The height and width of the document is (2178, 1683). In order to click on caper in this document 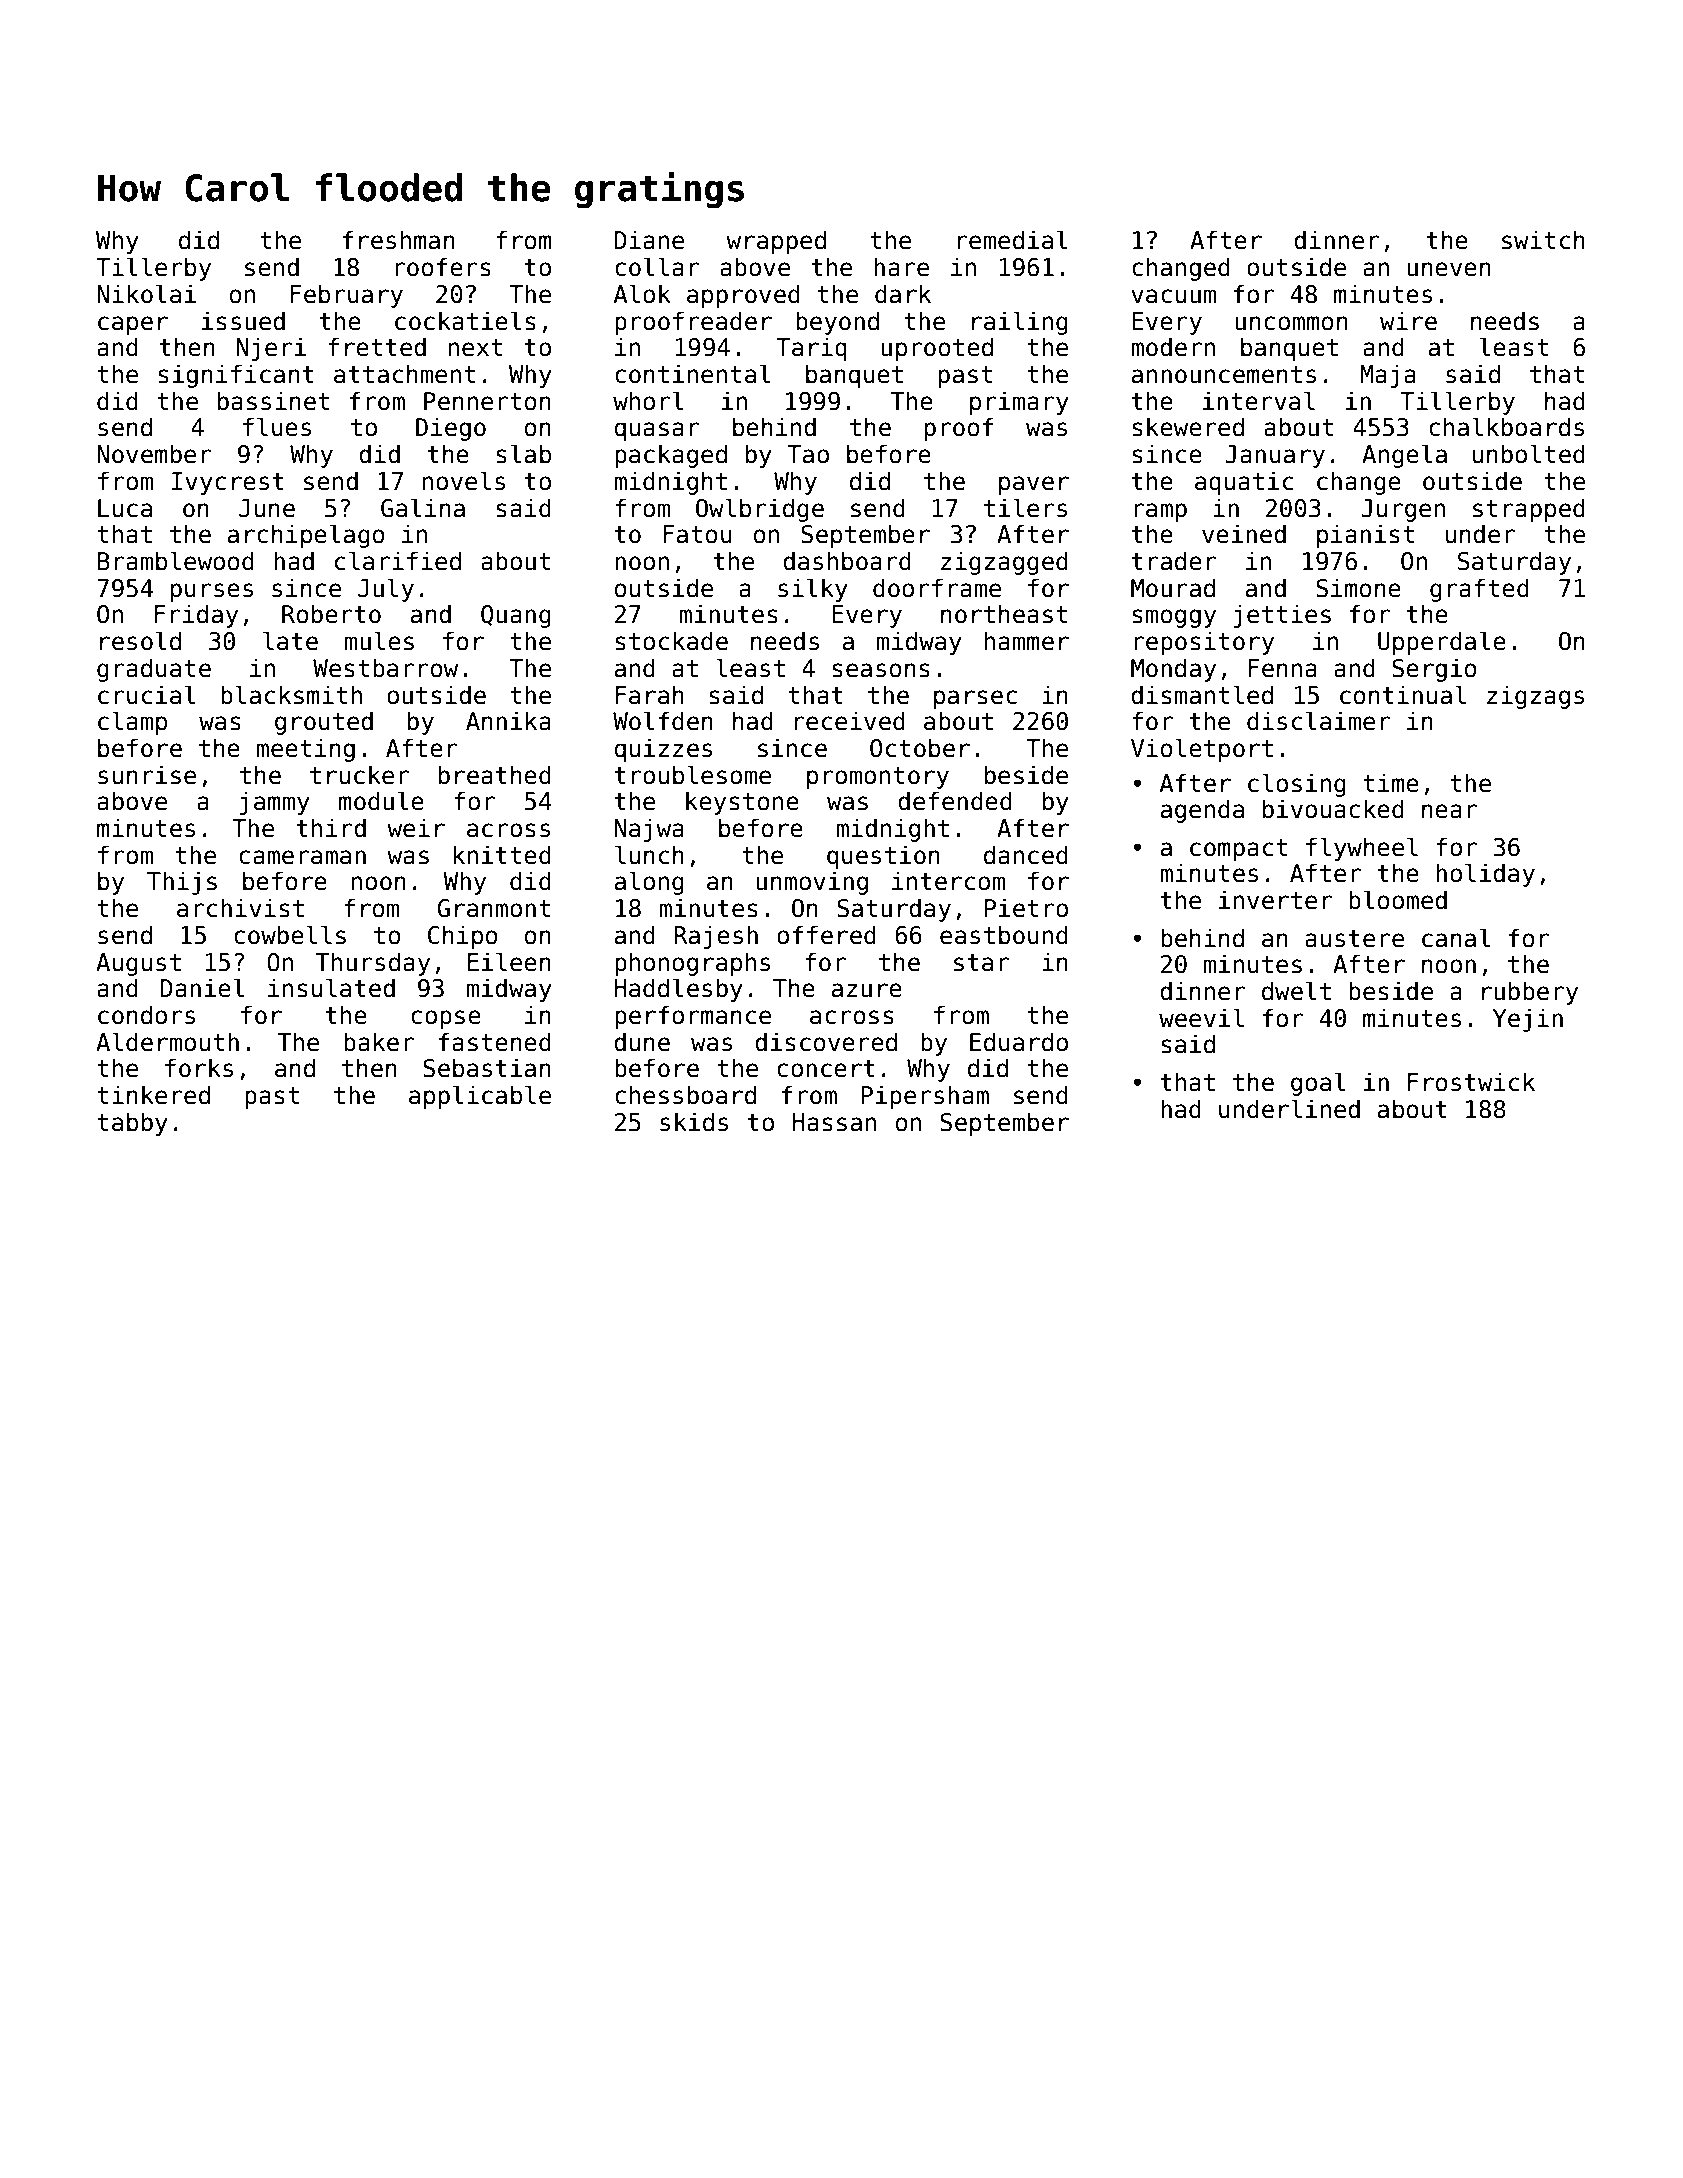, I will do `click(133, 325)`.
